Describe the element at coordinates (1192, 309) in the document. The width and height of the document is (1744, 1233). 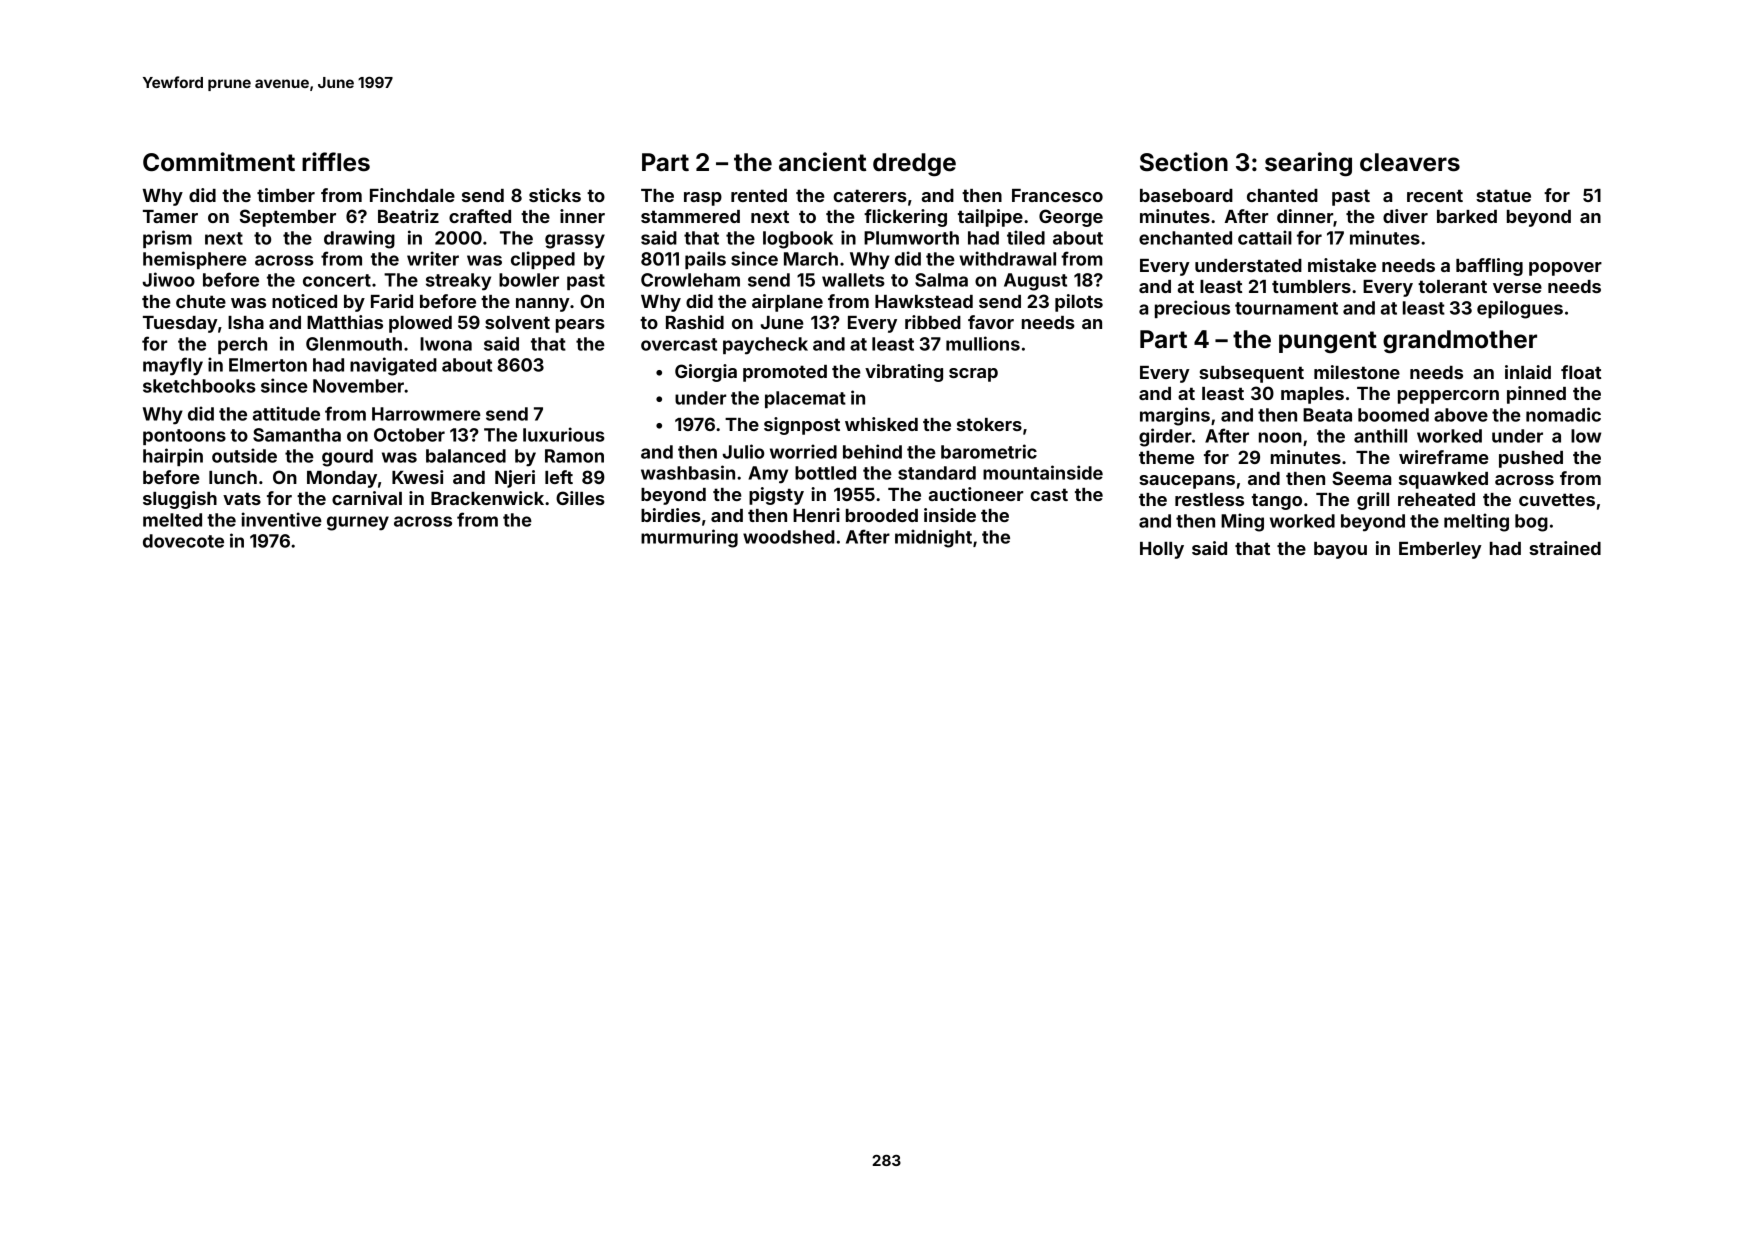
I see `precious` at that location.
